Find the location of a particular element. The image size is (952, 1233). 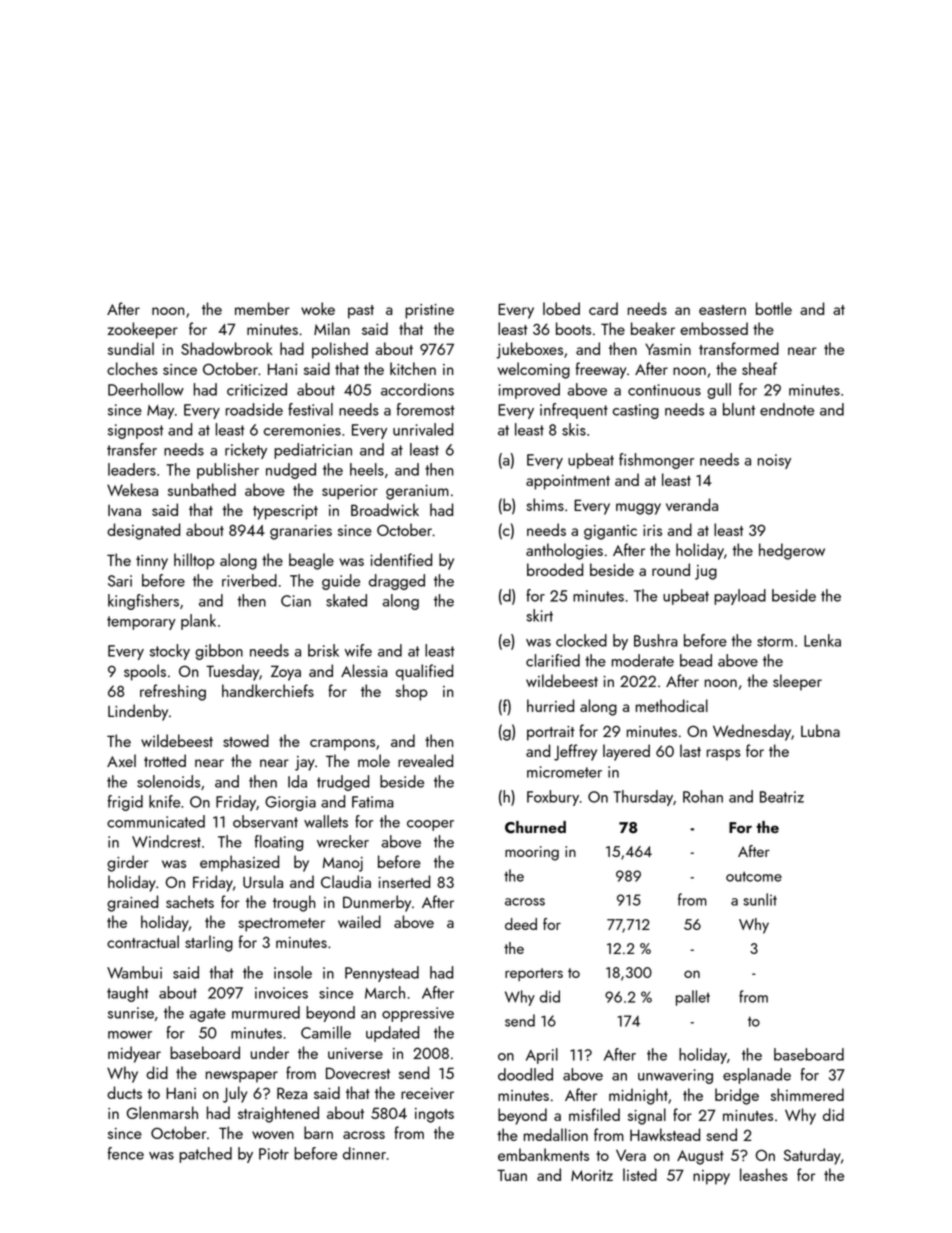

bottle is located at coordinates (774, 308).
